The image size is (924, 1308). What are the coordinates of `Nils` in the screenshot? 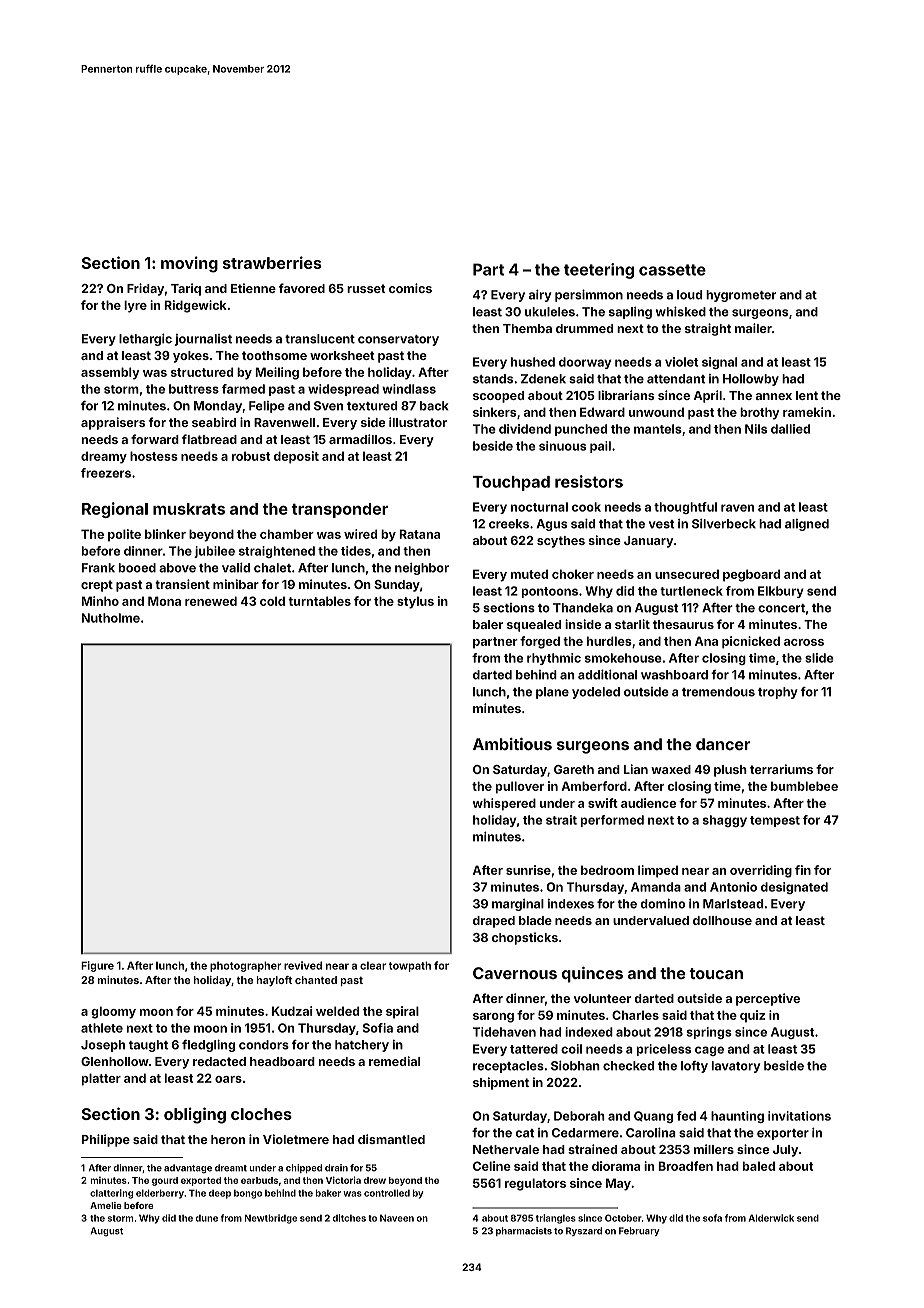 It's located at (756, 429).
